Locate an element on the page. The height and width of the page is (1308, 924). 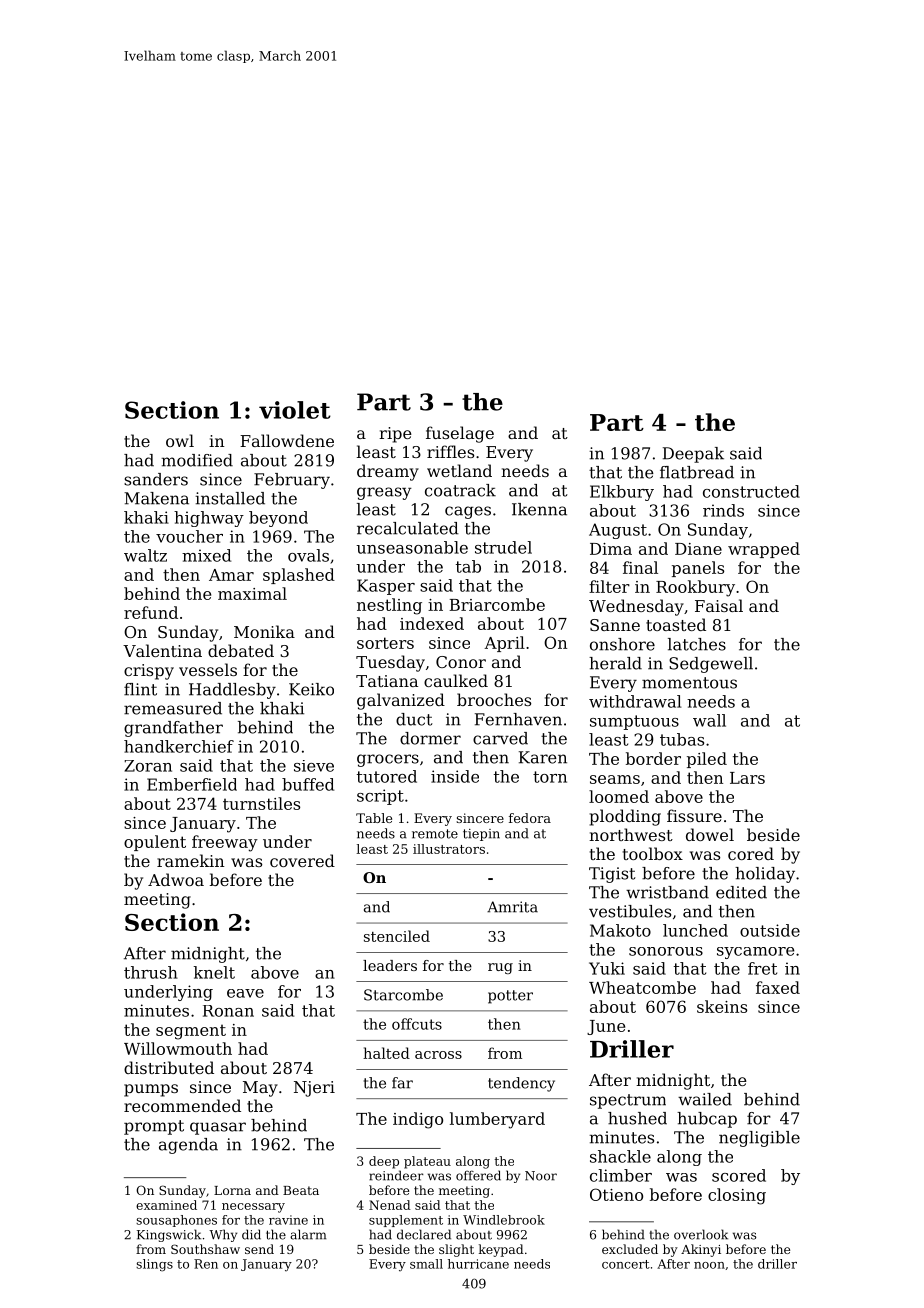
holiday is located at coordinates (765, 875).
